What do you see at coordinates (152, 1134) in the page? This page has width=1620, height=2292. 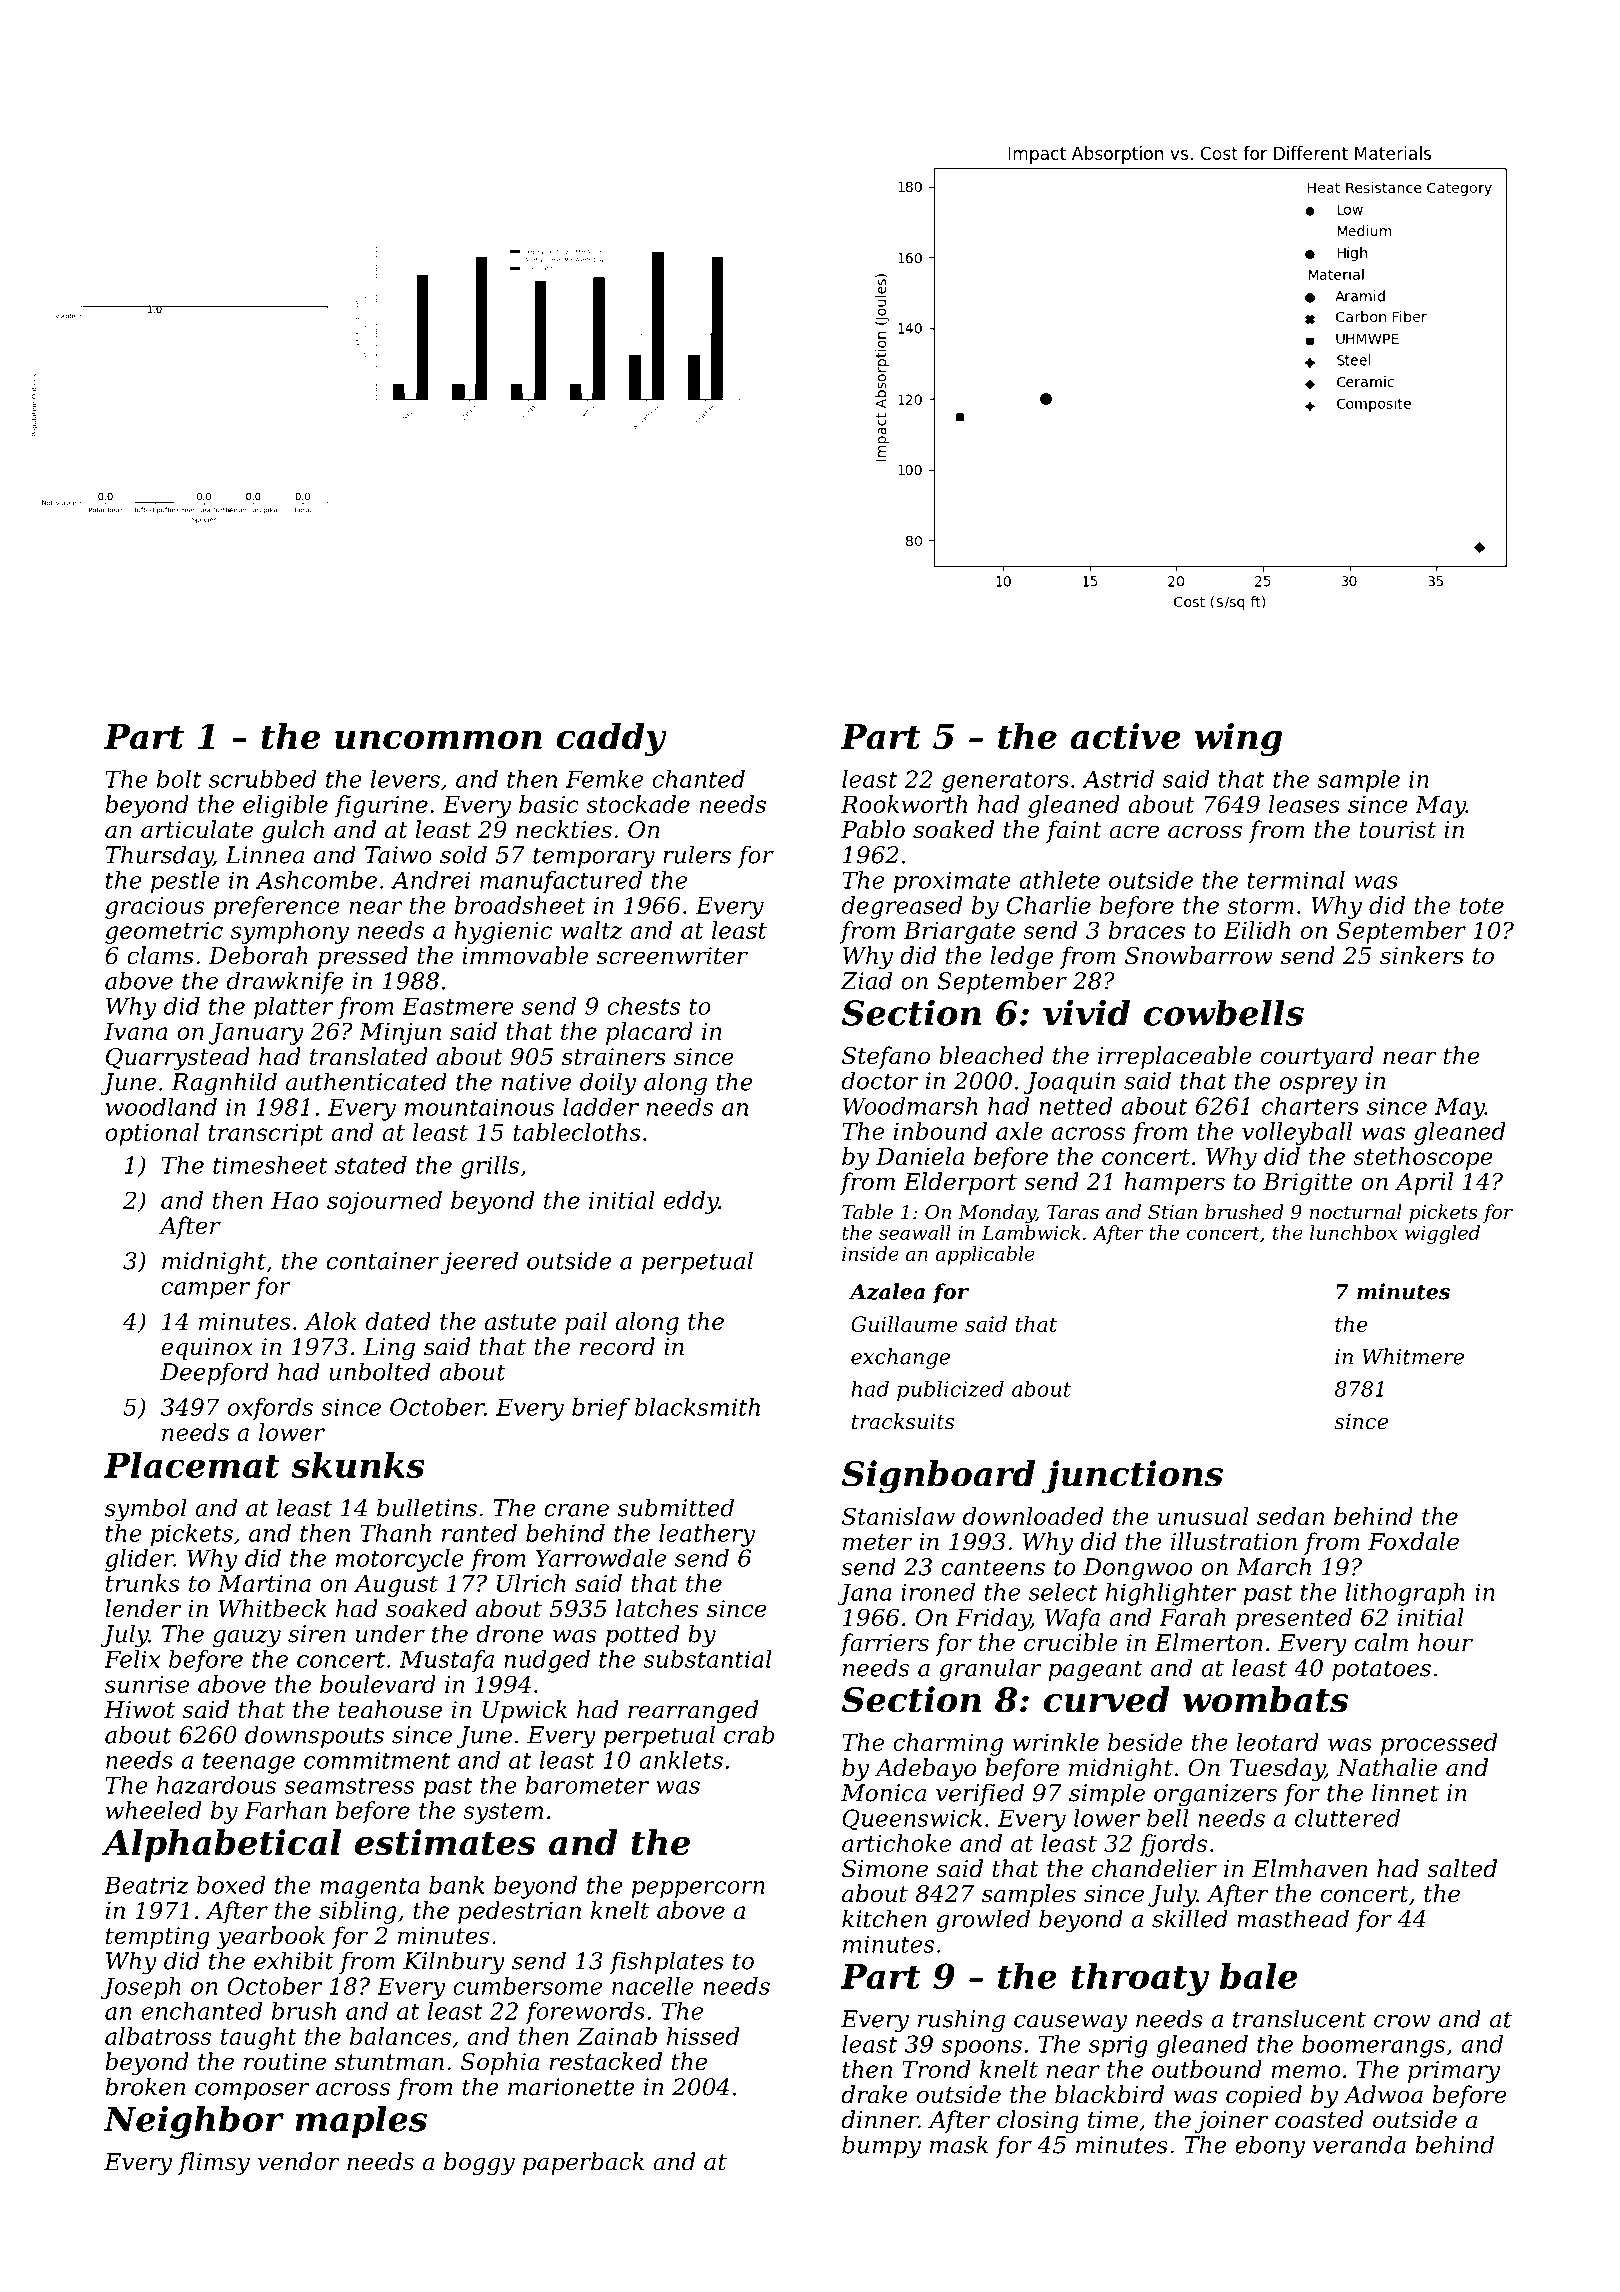 I see `optional` at bounding box center [152, 1134].
